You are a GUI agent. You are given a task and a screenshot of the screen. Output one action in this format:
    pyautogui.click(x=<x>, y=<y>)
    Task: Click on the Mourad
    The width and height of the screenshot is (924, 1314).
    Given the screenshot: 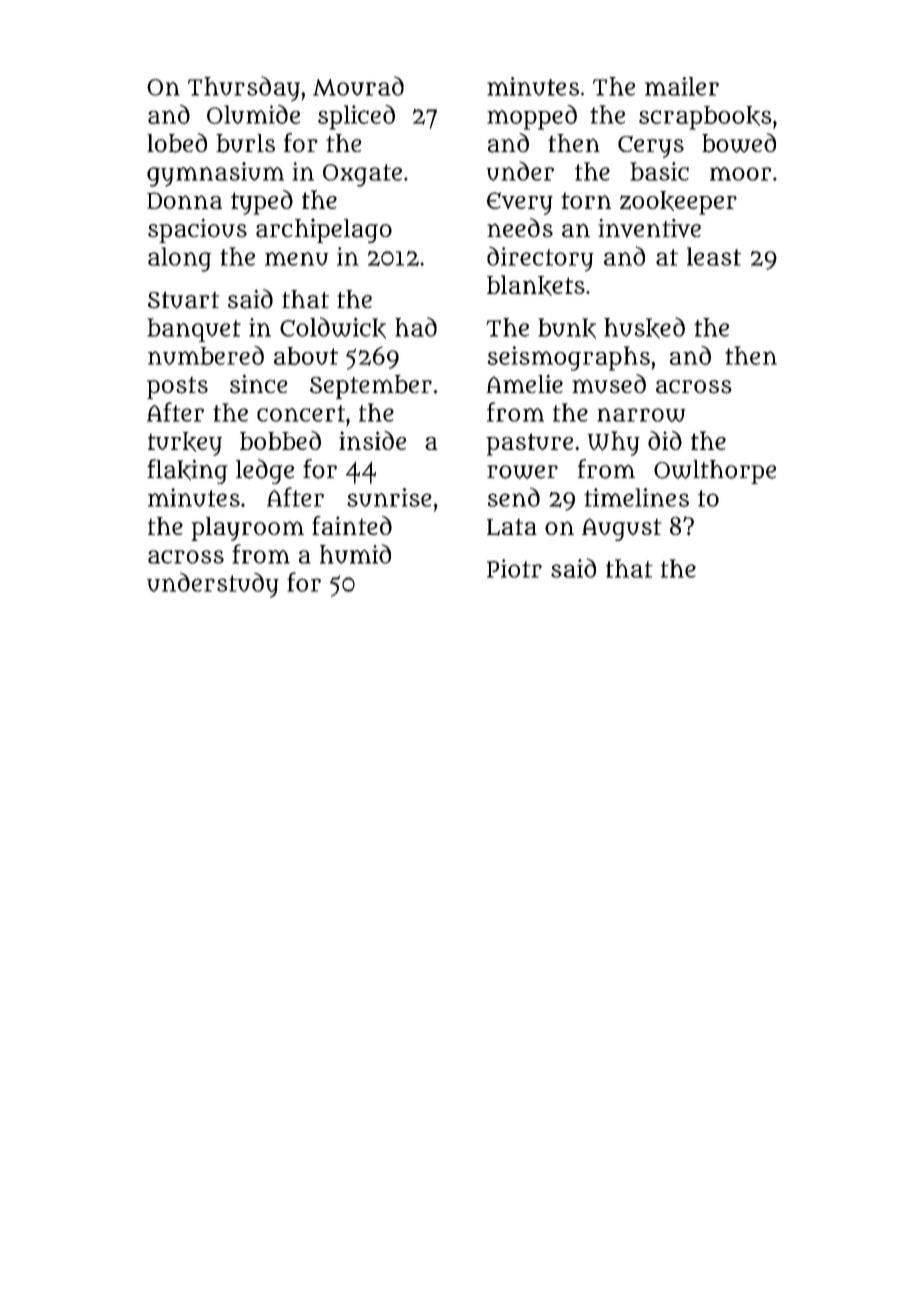 What is the action you would take?
    pyautogui.click(x=358, y=86)
